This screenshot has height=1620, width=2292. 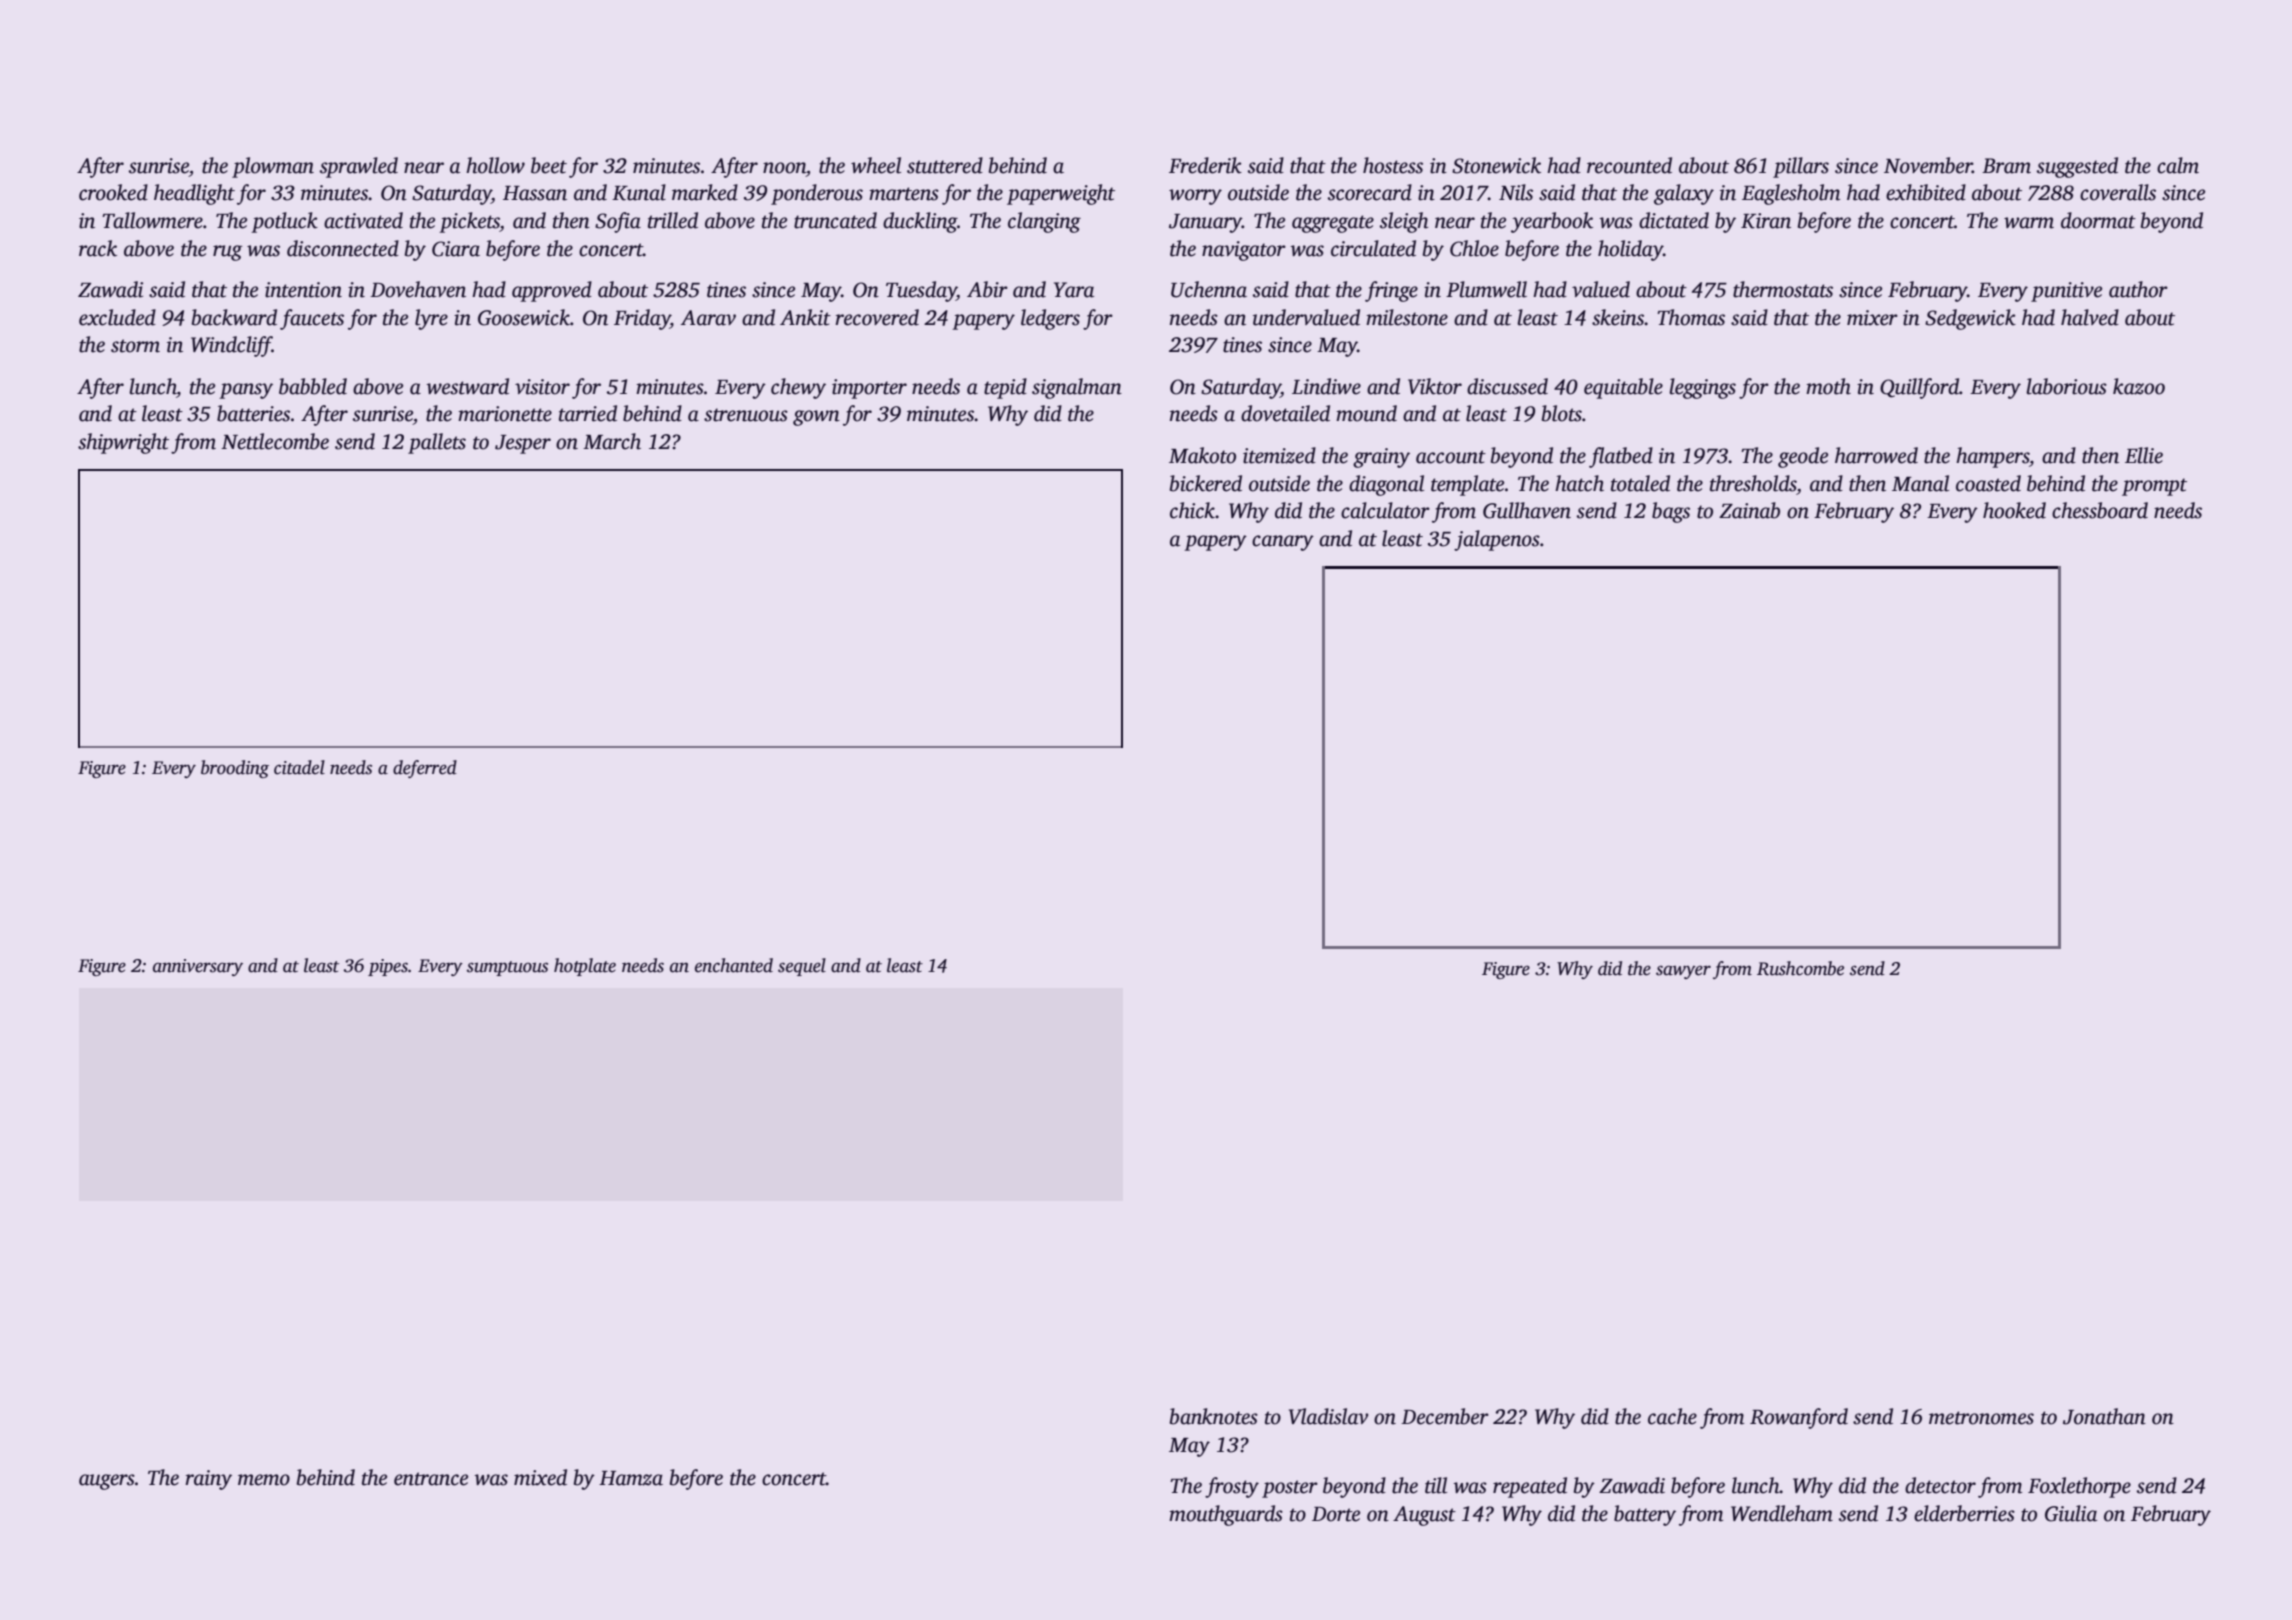 I want to click on Giulia, so click(x=2071, y=1513).
